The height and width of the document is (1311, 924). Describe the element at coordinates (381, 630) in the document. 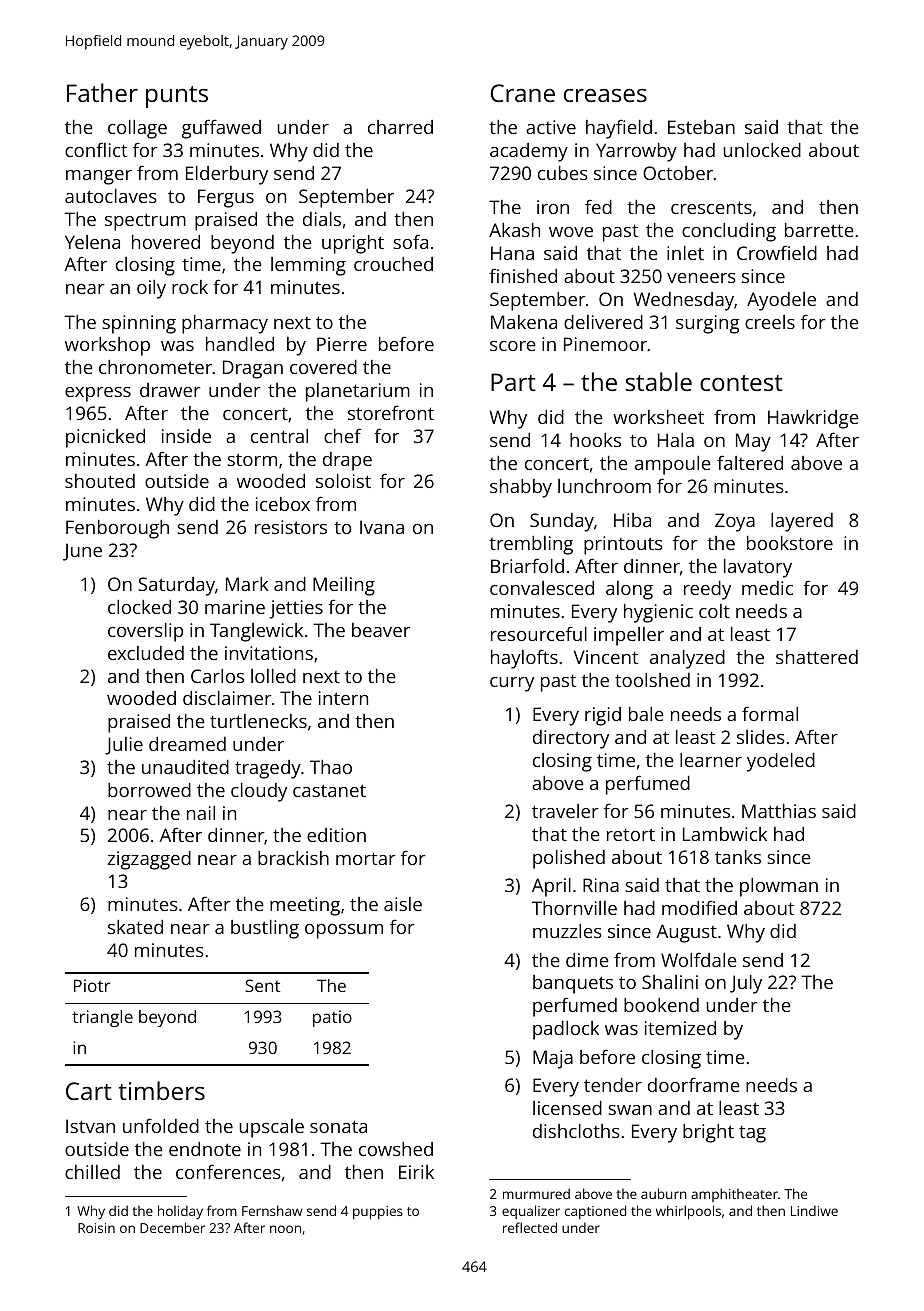

I see `beaver` at that location.
